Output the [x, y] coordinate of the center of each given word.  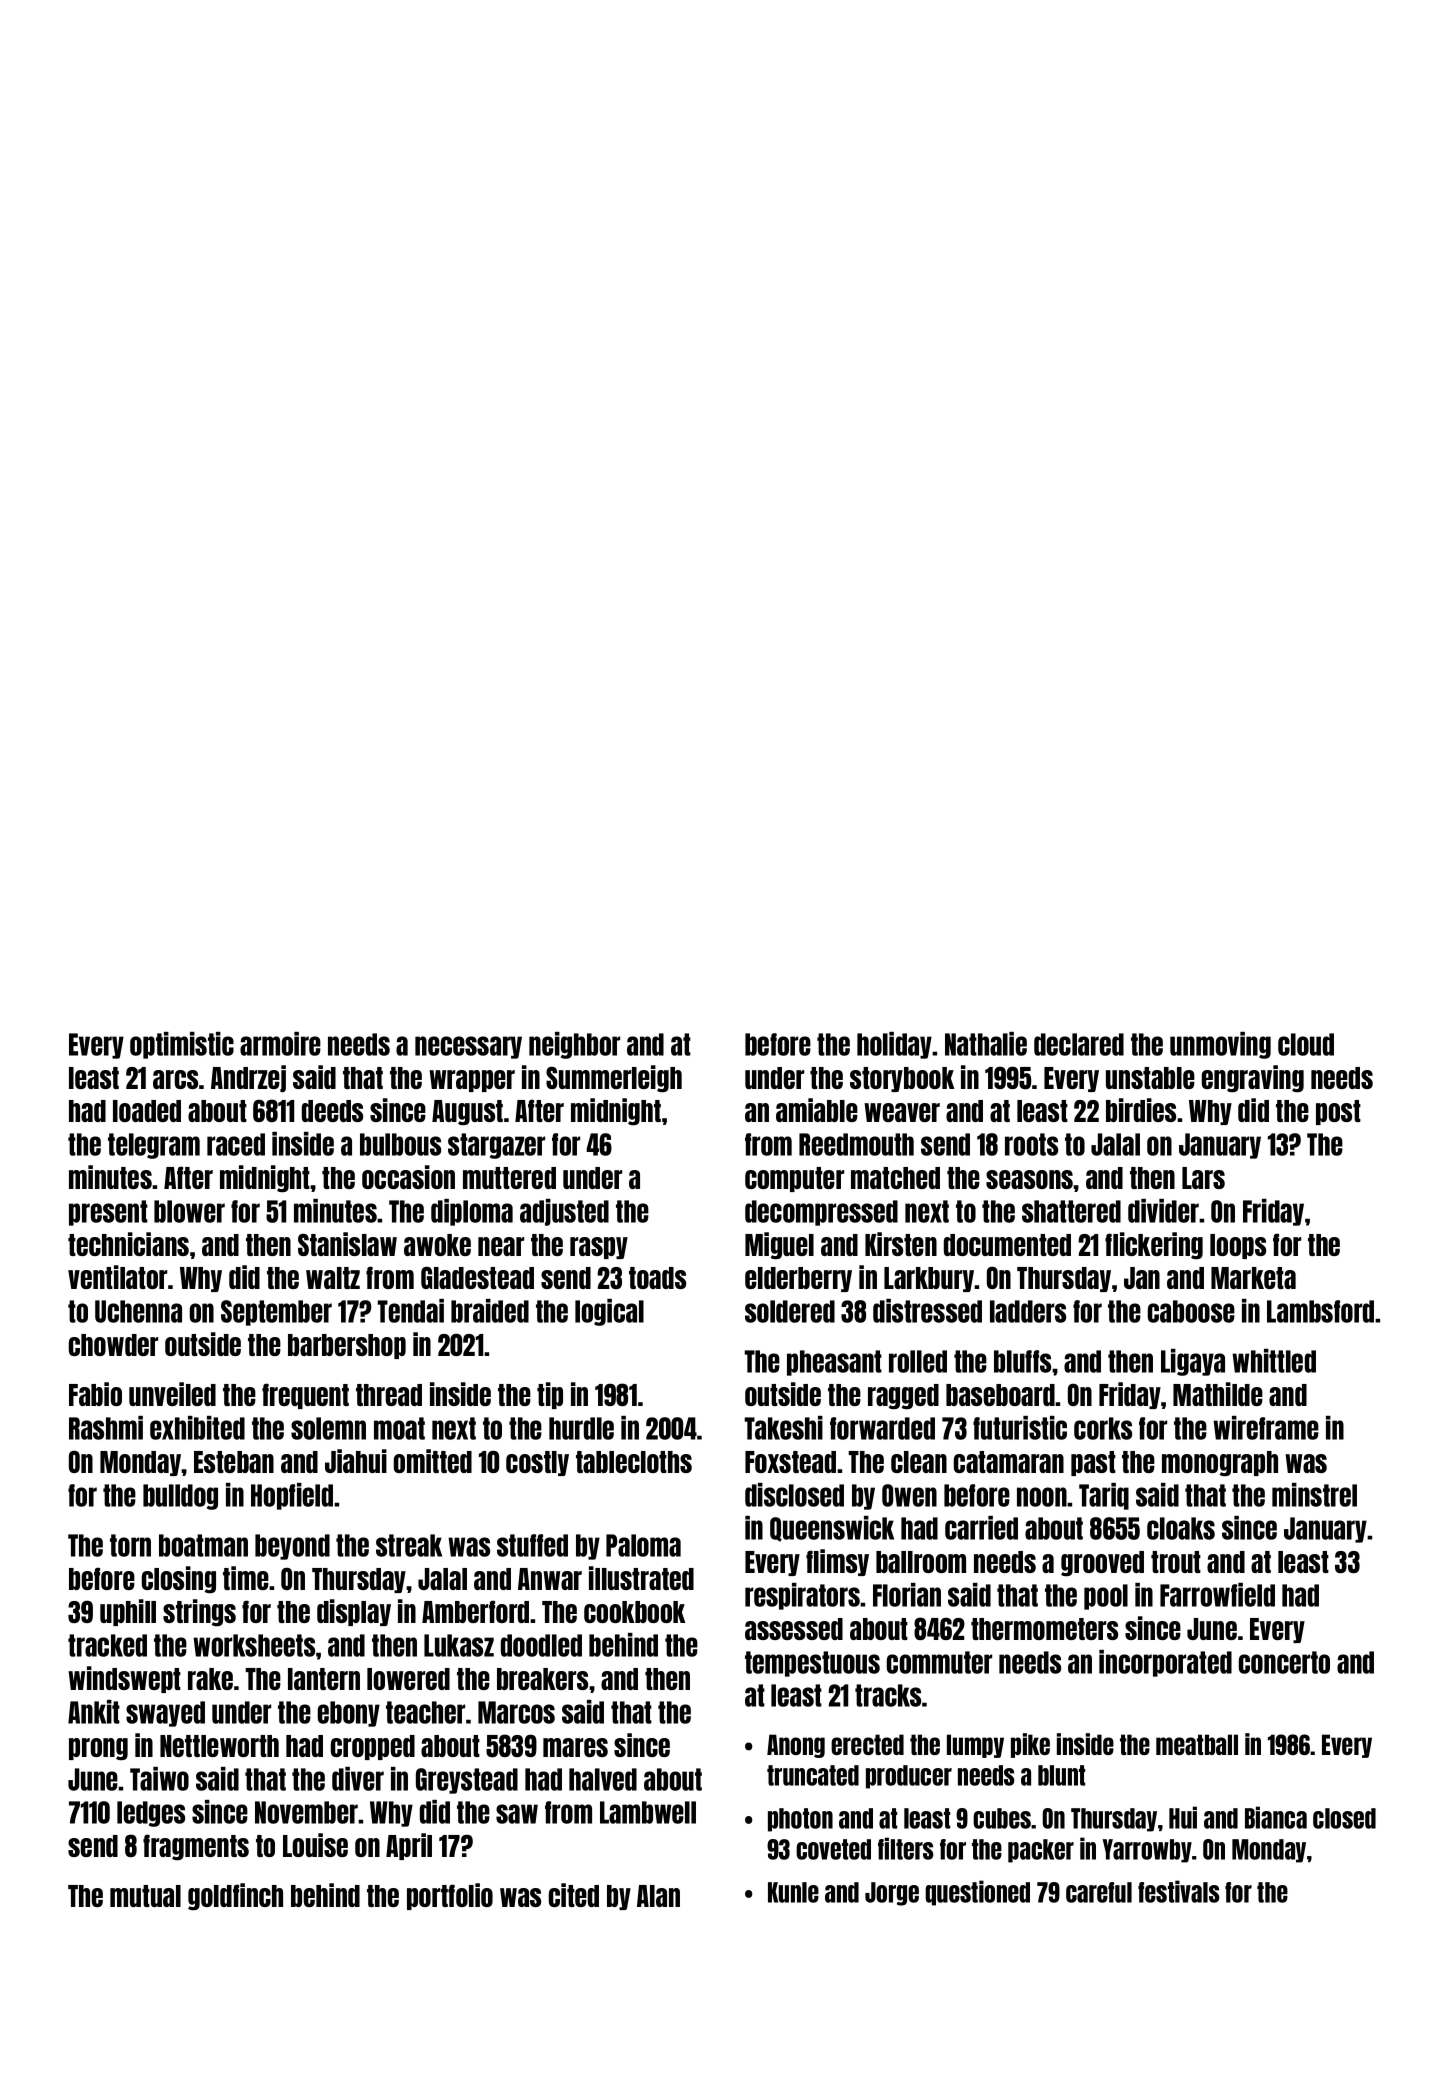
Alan [658, 1896]
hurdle [581, 1428]
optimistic [182, 1045]
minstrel [1314, 1495]
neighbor [574, 1045]
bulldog [180, 1497]
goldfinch [235, 1896]
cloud [1306, 1044]
